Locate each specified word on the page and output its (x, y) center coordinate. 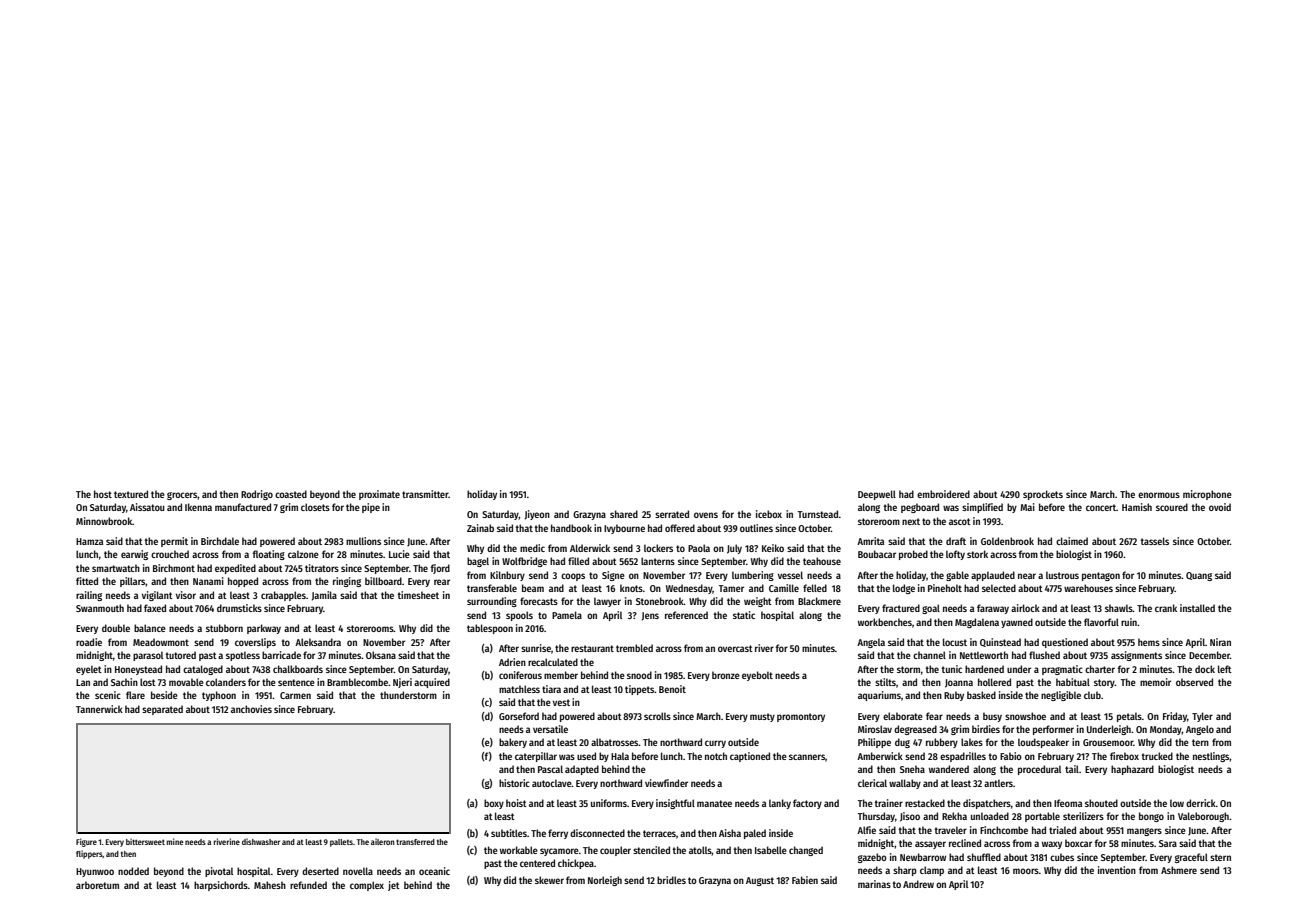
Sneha (912, 769)
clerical (872, 783)
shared (624, 514)
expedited (235, 569)
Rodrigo (257, 495)
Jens (650, 616)
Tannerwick (99, 709)
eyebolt (757, 676)
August (760, 881)
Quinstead (1000, 642)
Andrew (918, 884)
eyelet (89, 670)
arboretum (97, 885)
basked (981, 695)
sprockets (1043, 495)
